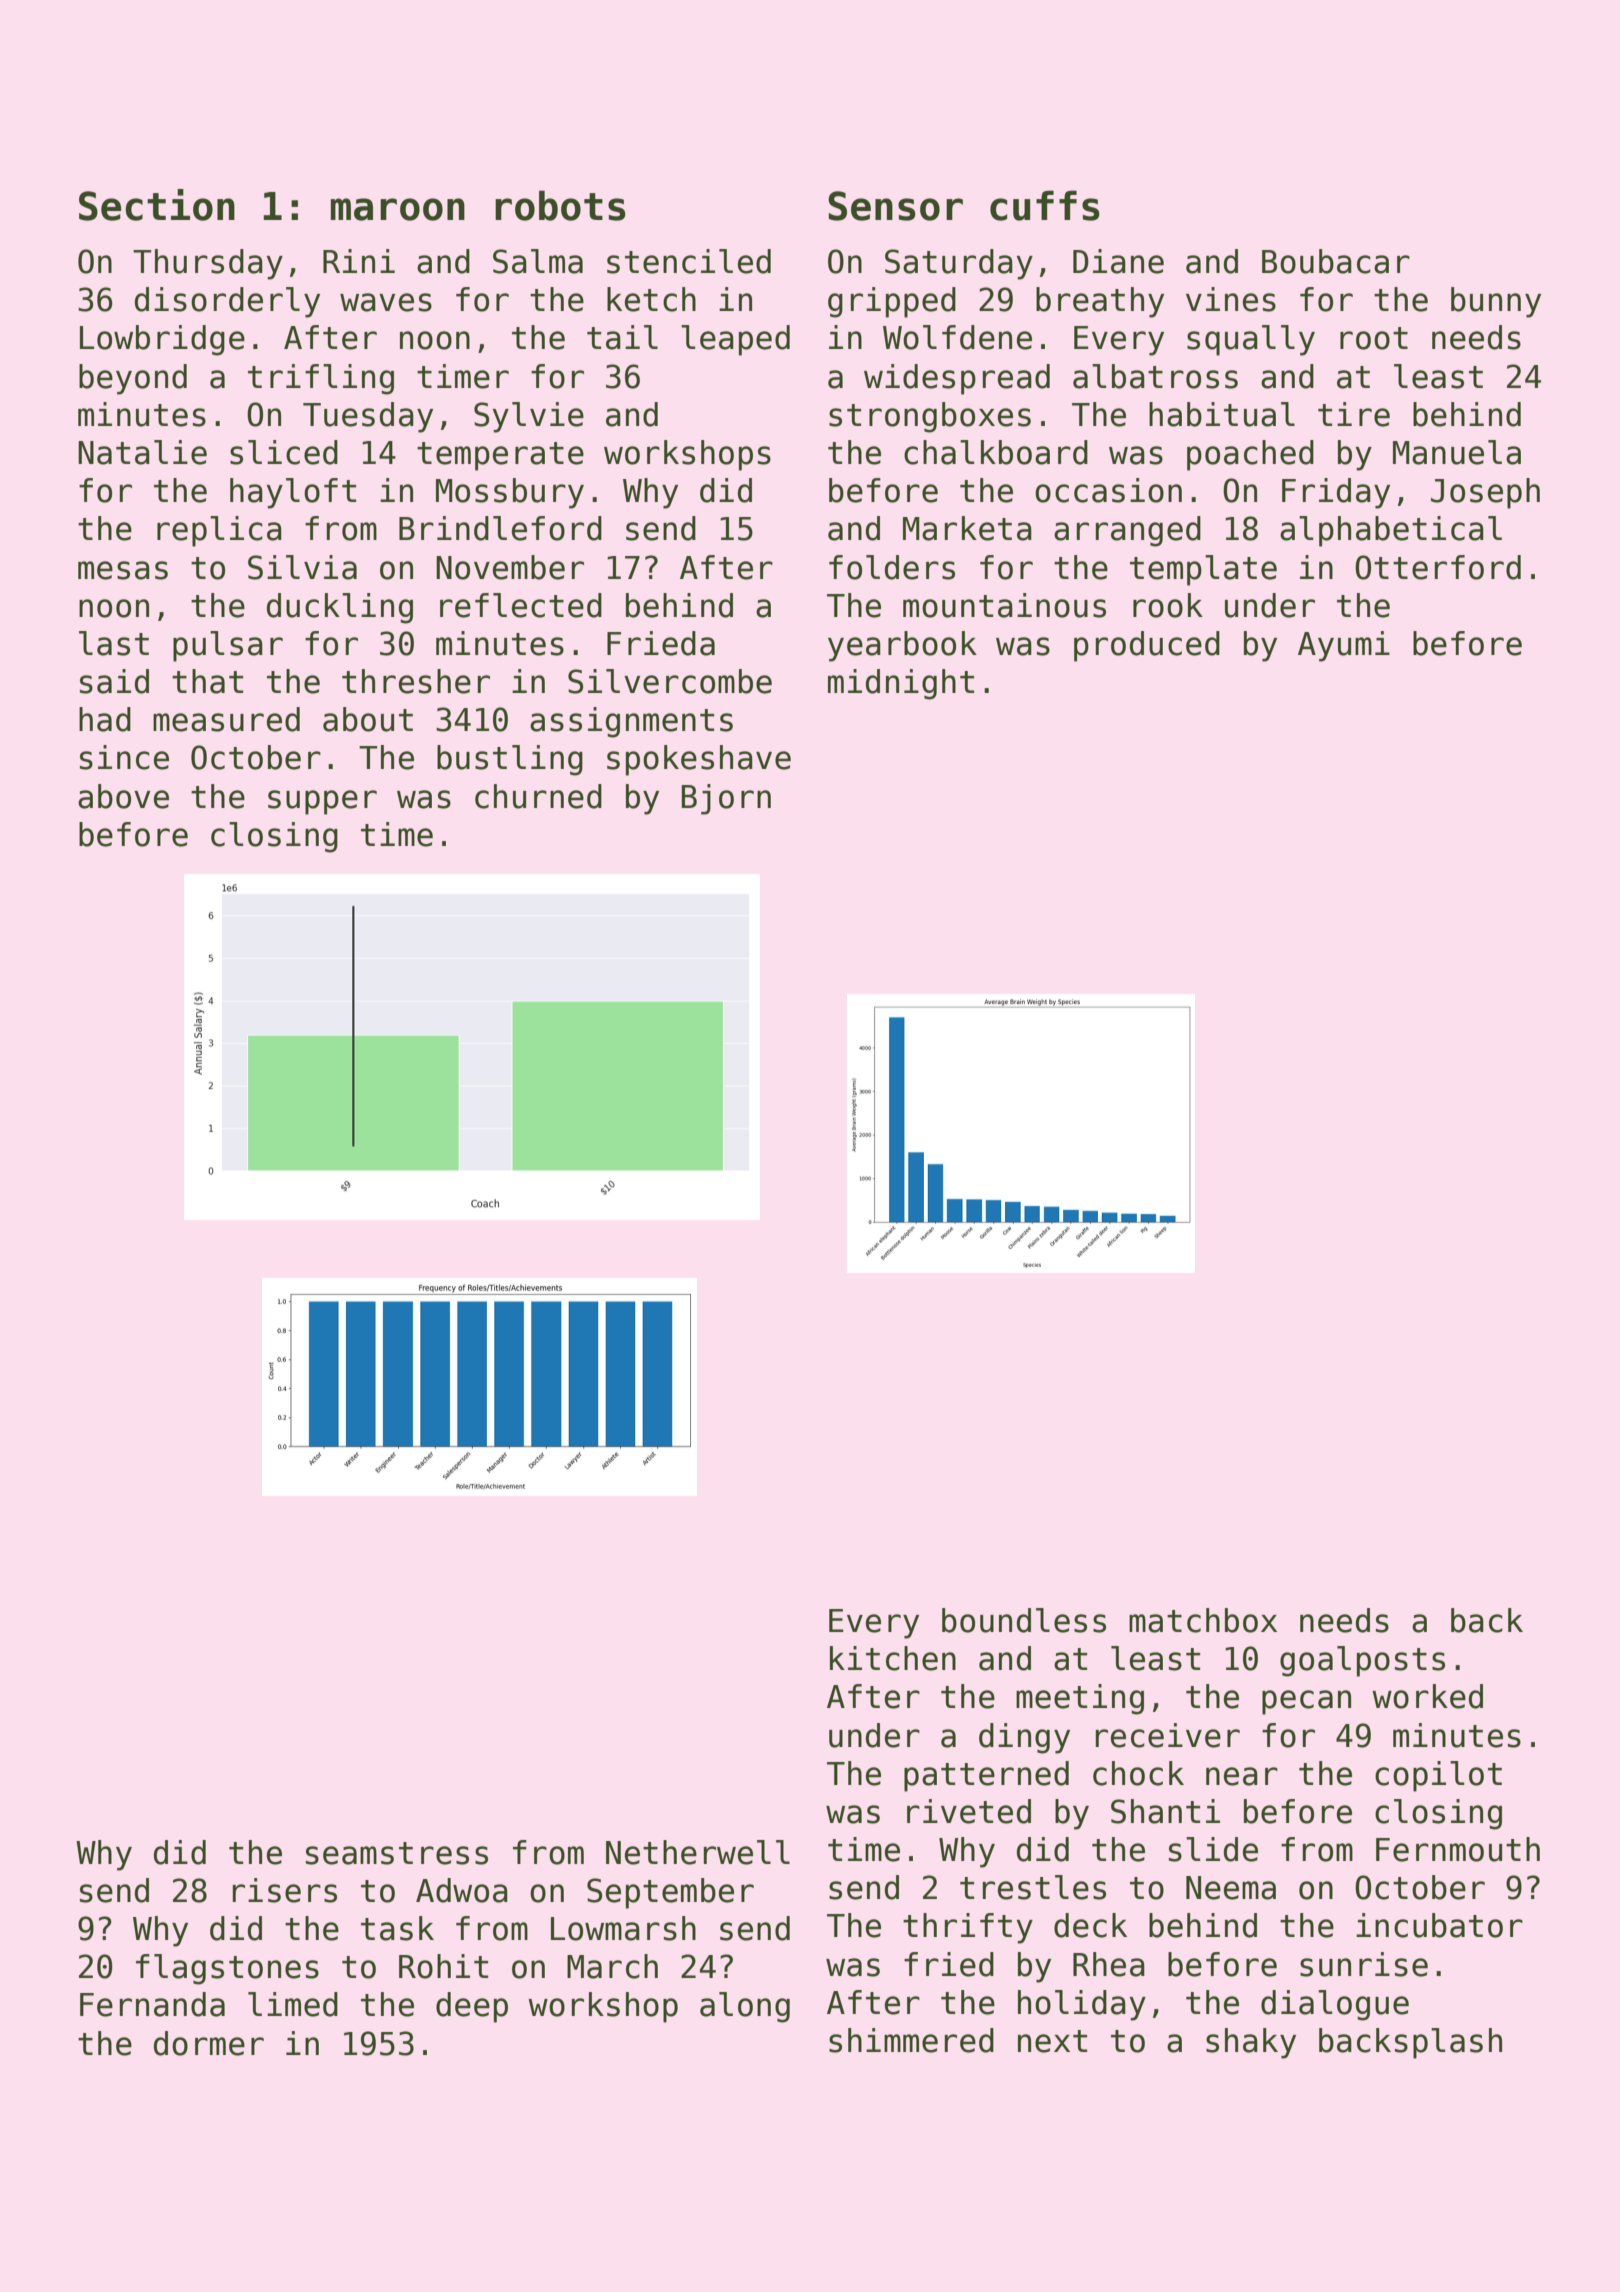 The image size is (1620, 2292). I want to click on cuffs, so click(1045, 205).
